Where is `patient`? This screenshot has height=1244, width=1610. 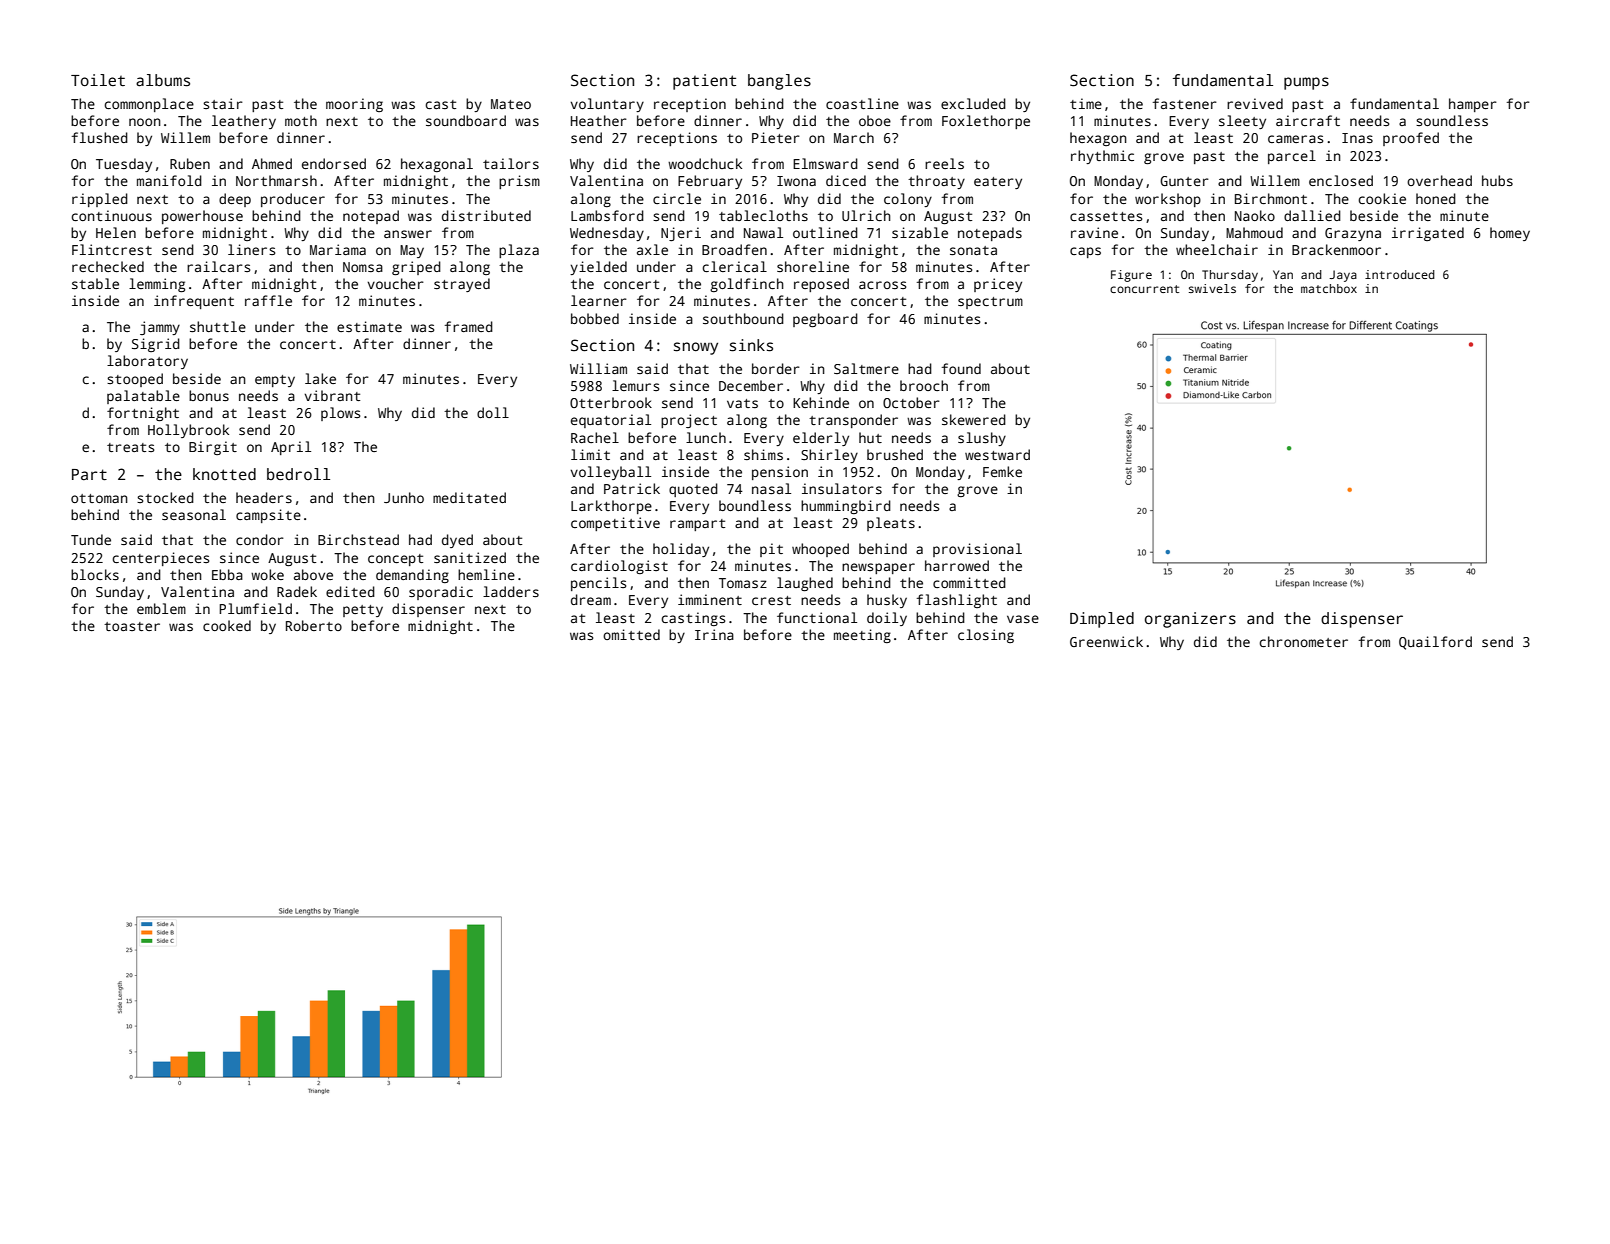
patient is located at coordinates (704, 82).
